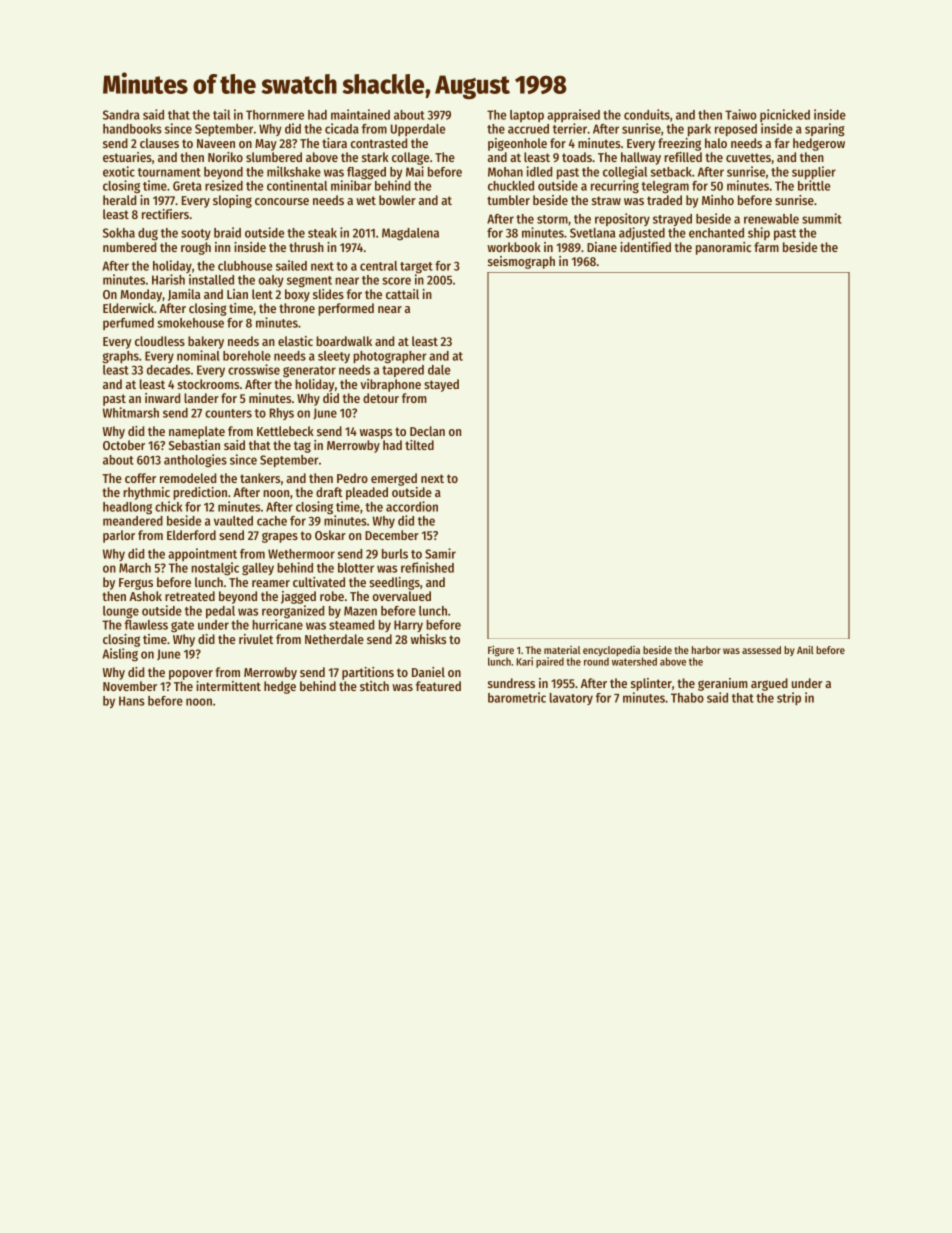  What do you see at coordinates (275, 115) in the document?
I see `Thornmere` at bounding box center [275, 115].
